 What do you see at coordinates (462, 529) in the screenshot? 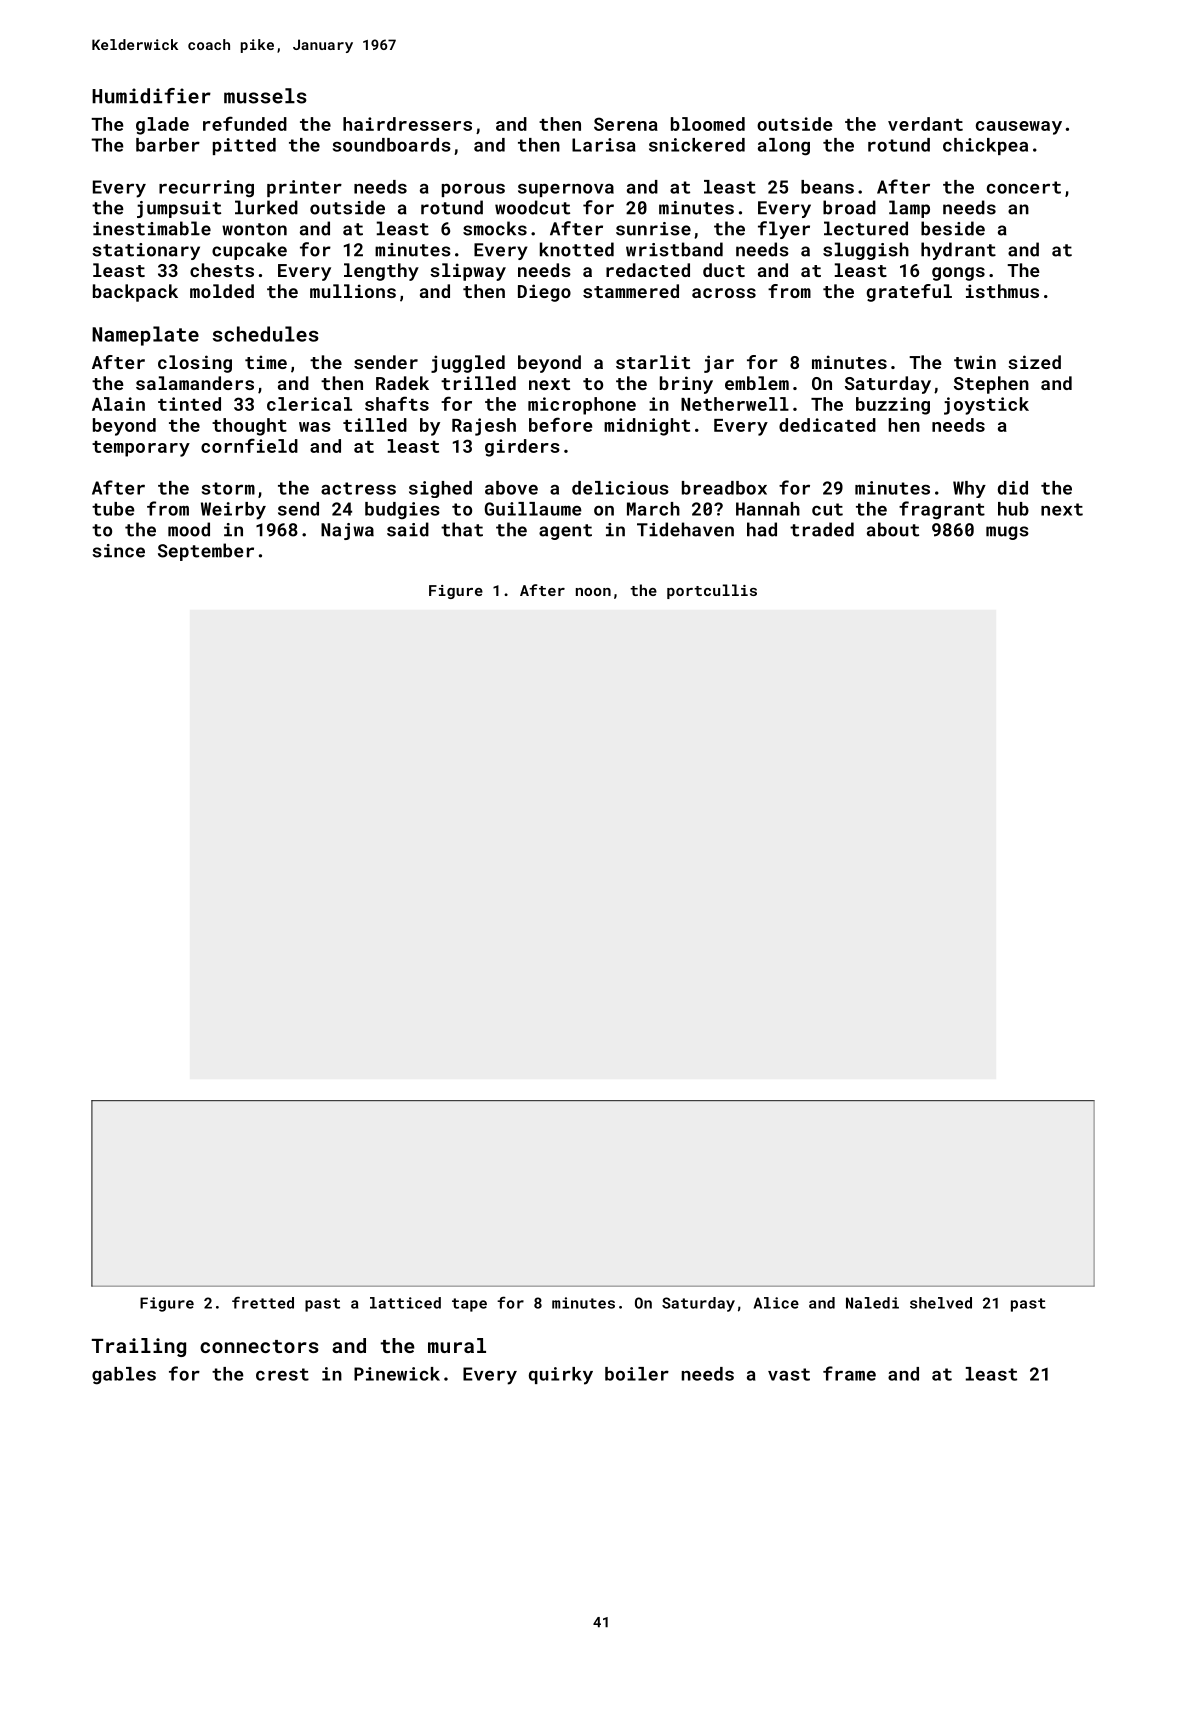
I see `that` at bounding box center [462, 529].
